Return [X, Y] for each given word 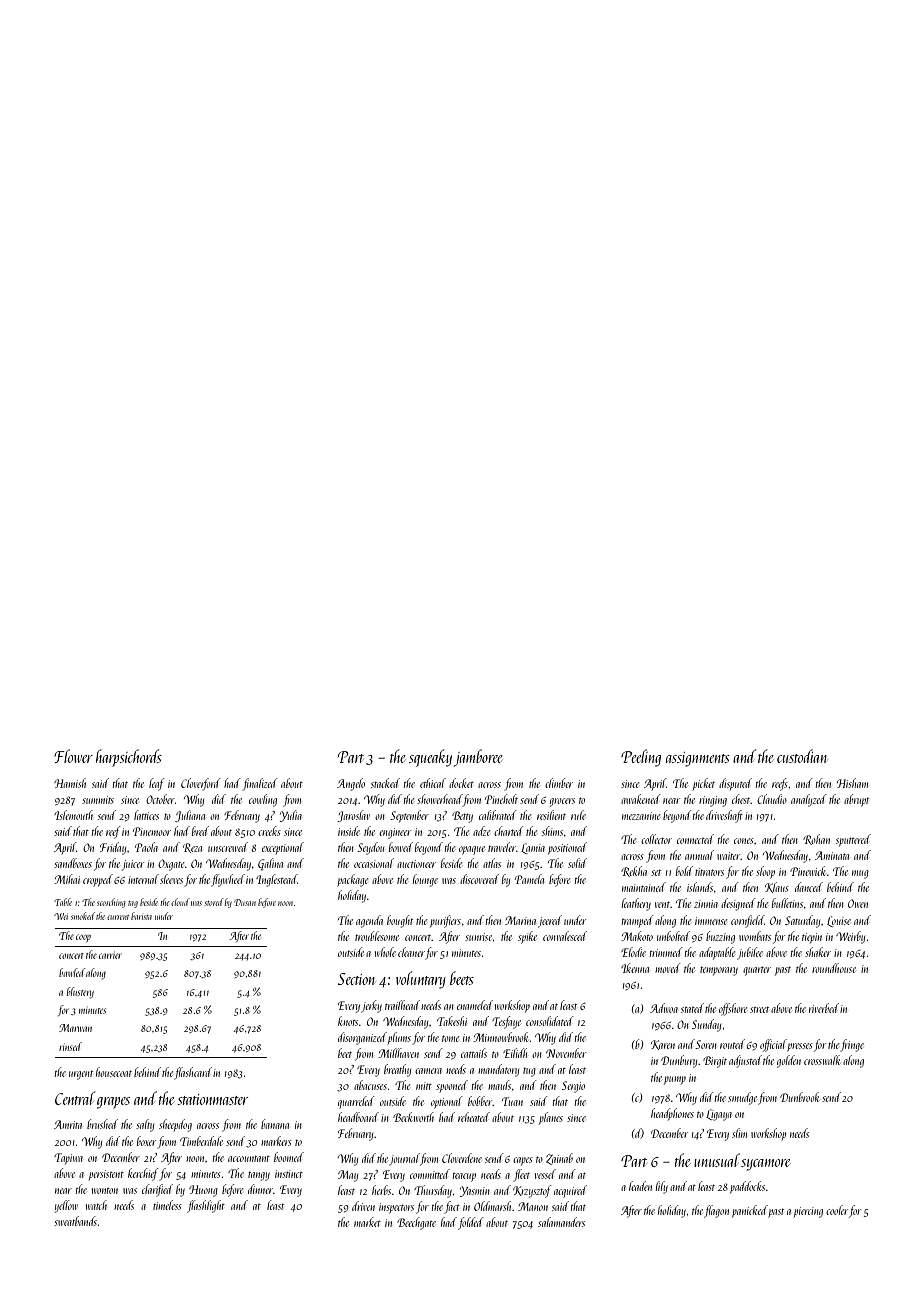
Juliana [190, 816]
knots [348, 1021]
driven [363, 1206]
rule [578, 815]
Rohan [816, 839]
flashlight [206, 1206]
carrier [110, 955]
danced [809, 887]
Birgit [715, 1062]
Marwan [75, 1028]
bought [400, 921]
